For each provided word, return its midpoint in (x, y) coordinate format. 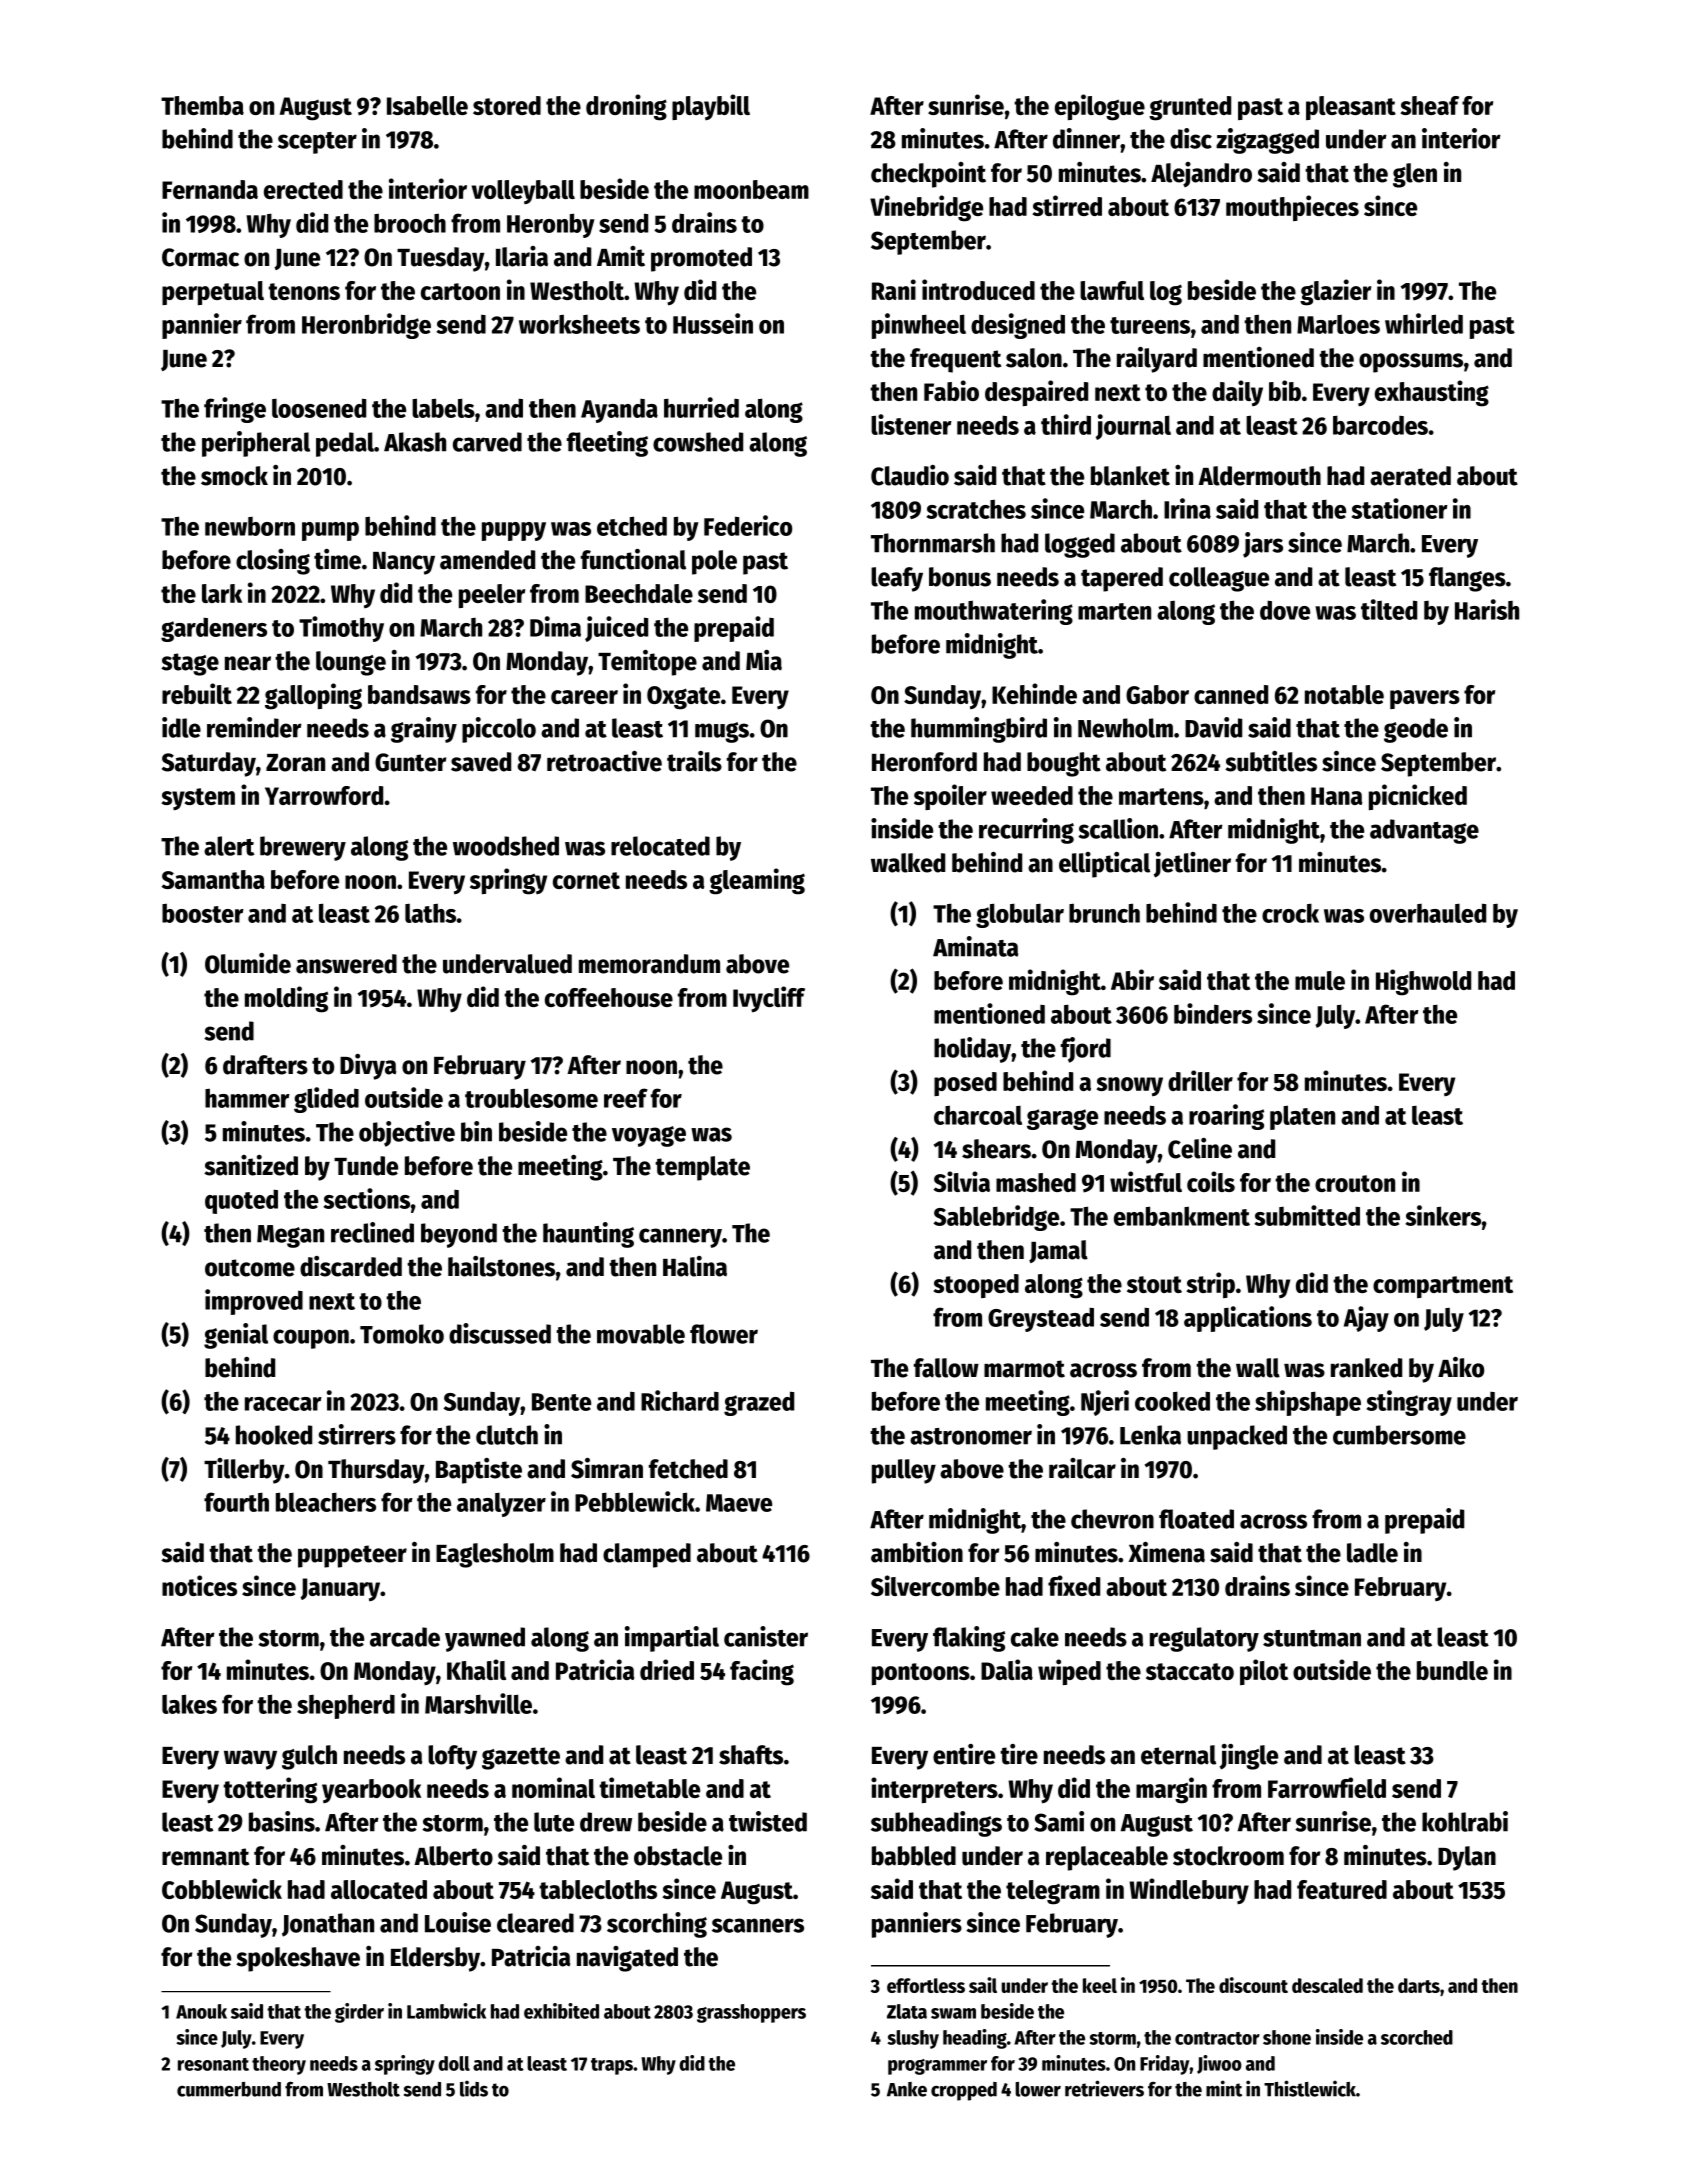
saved (481, 762)
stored (507, 105)
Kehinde (1034, 693)
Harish (1487, 609)
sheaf (1429, 105)
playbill (711, 107)
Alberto (453, 1856)
